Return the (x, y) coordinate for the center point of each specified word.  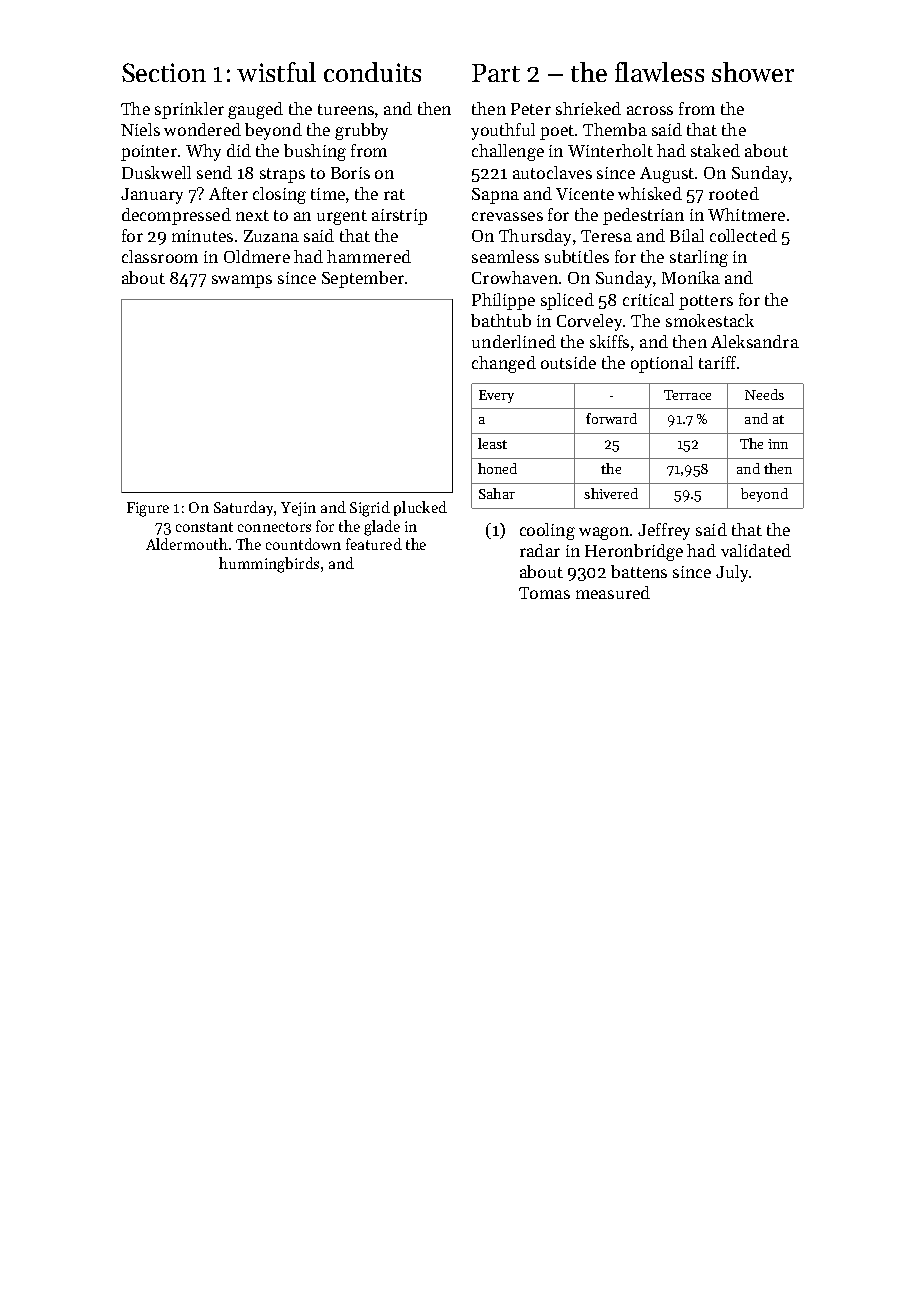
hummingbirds (269, 565)
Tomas (544, 593)
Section (164, 72)
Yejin (298, 509)
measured (613, 592)
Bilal (687, 235)
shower (753, 72)
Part (496, 73)
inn (778, 444)
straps (282, 175)
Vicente (585, 194)
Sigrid (370, 509)
